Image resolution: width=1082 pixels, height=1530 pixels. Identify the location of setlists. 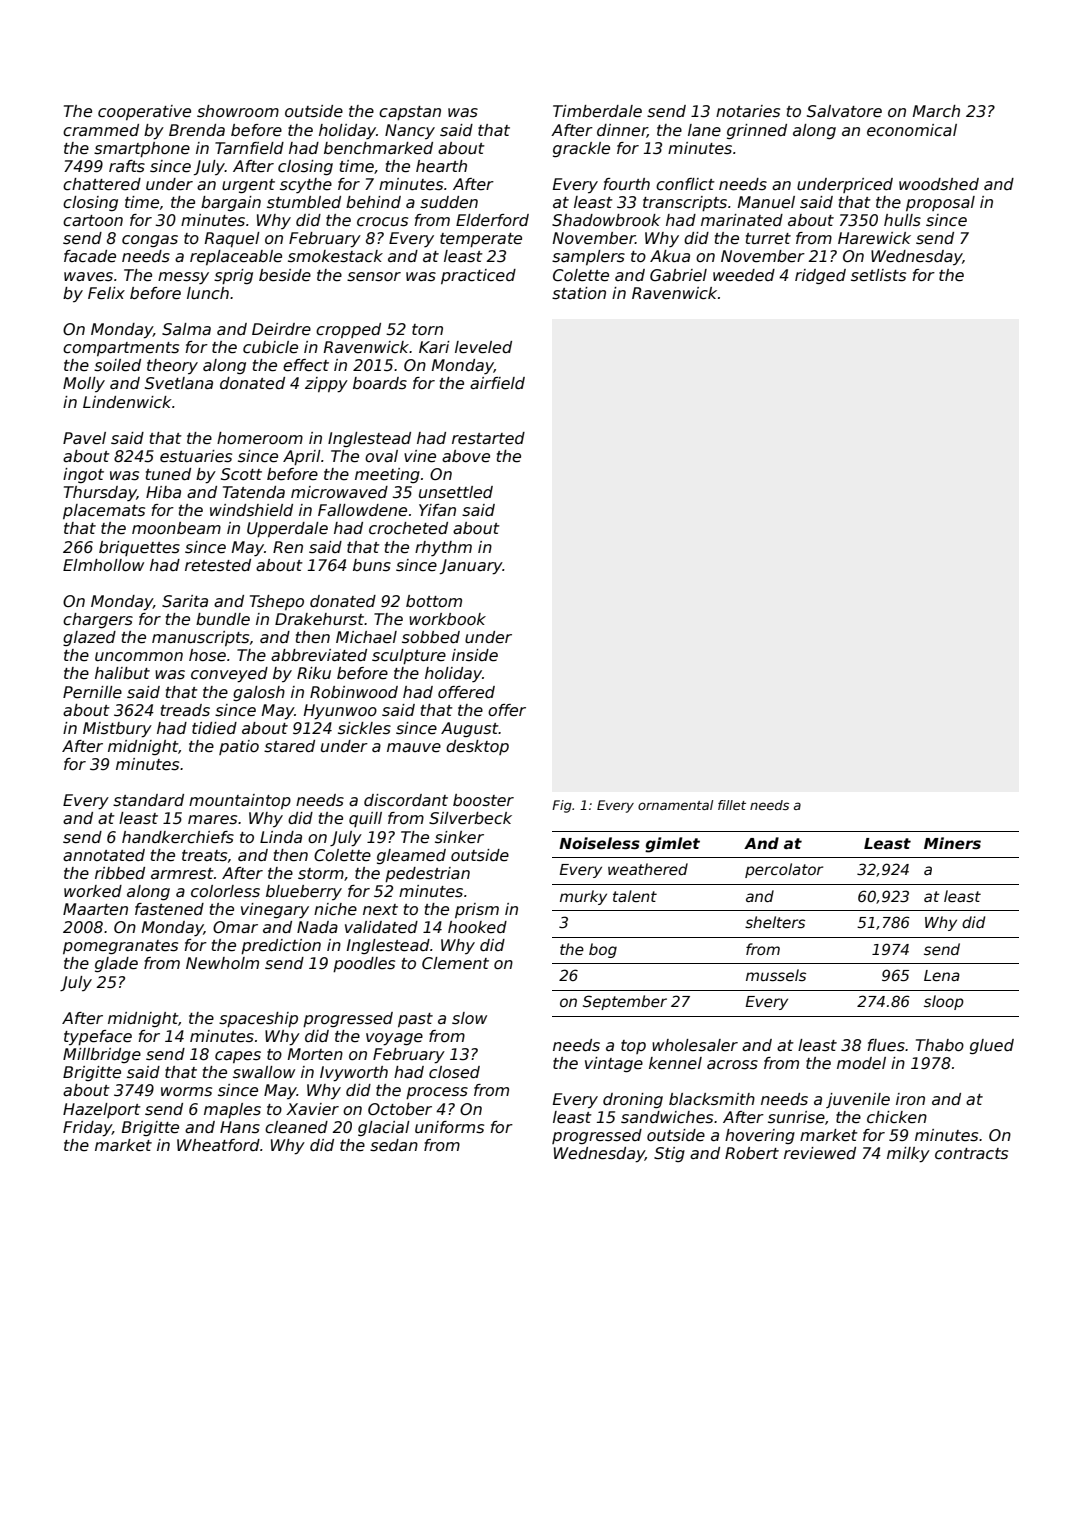
(878, 275).
